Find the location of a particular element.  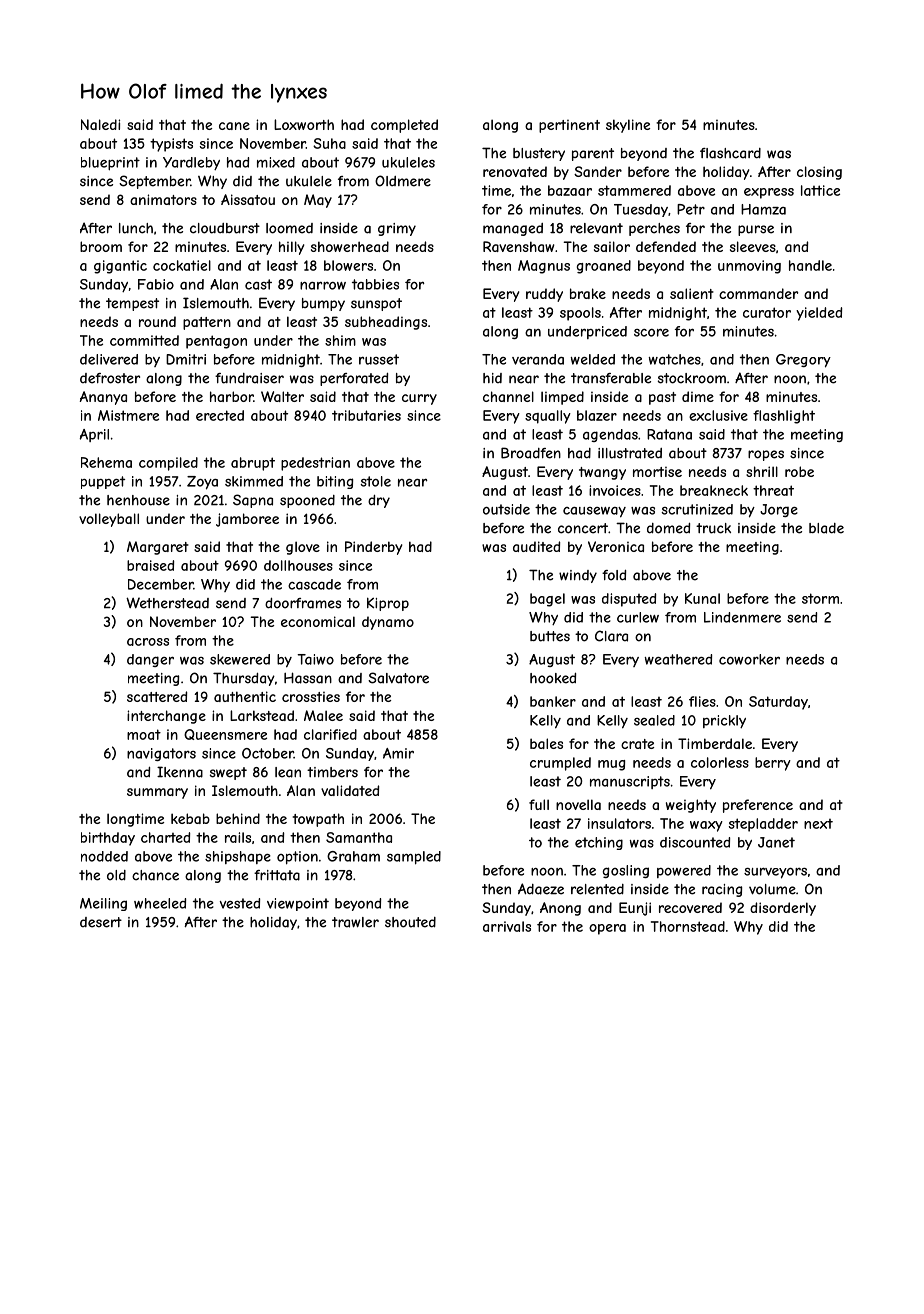

etching is located at coordinates (599, 843).
